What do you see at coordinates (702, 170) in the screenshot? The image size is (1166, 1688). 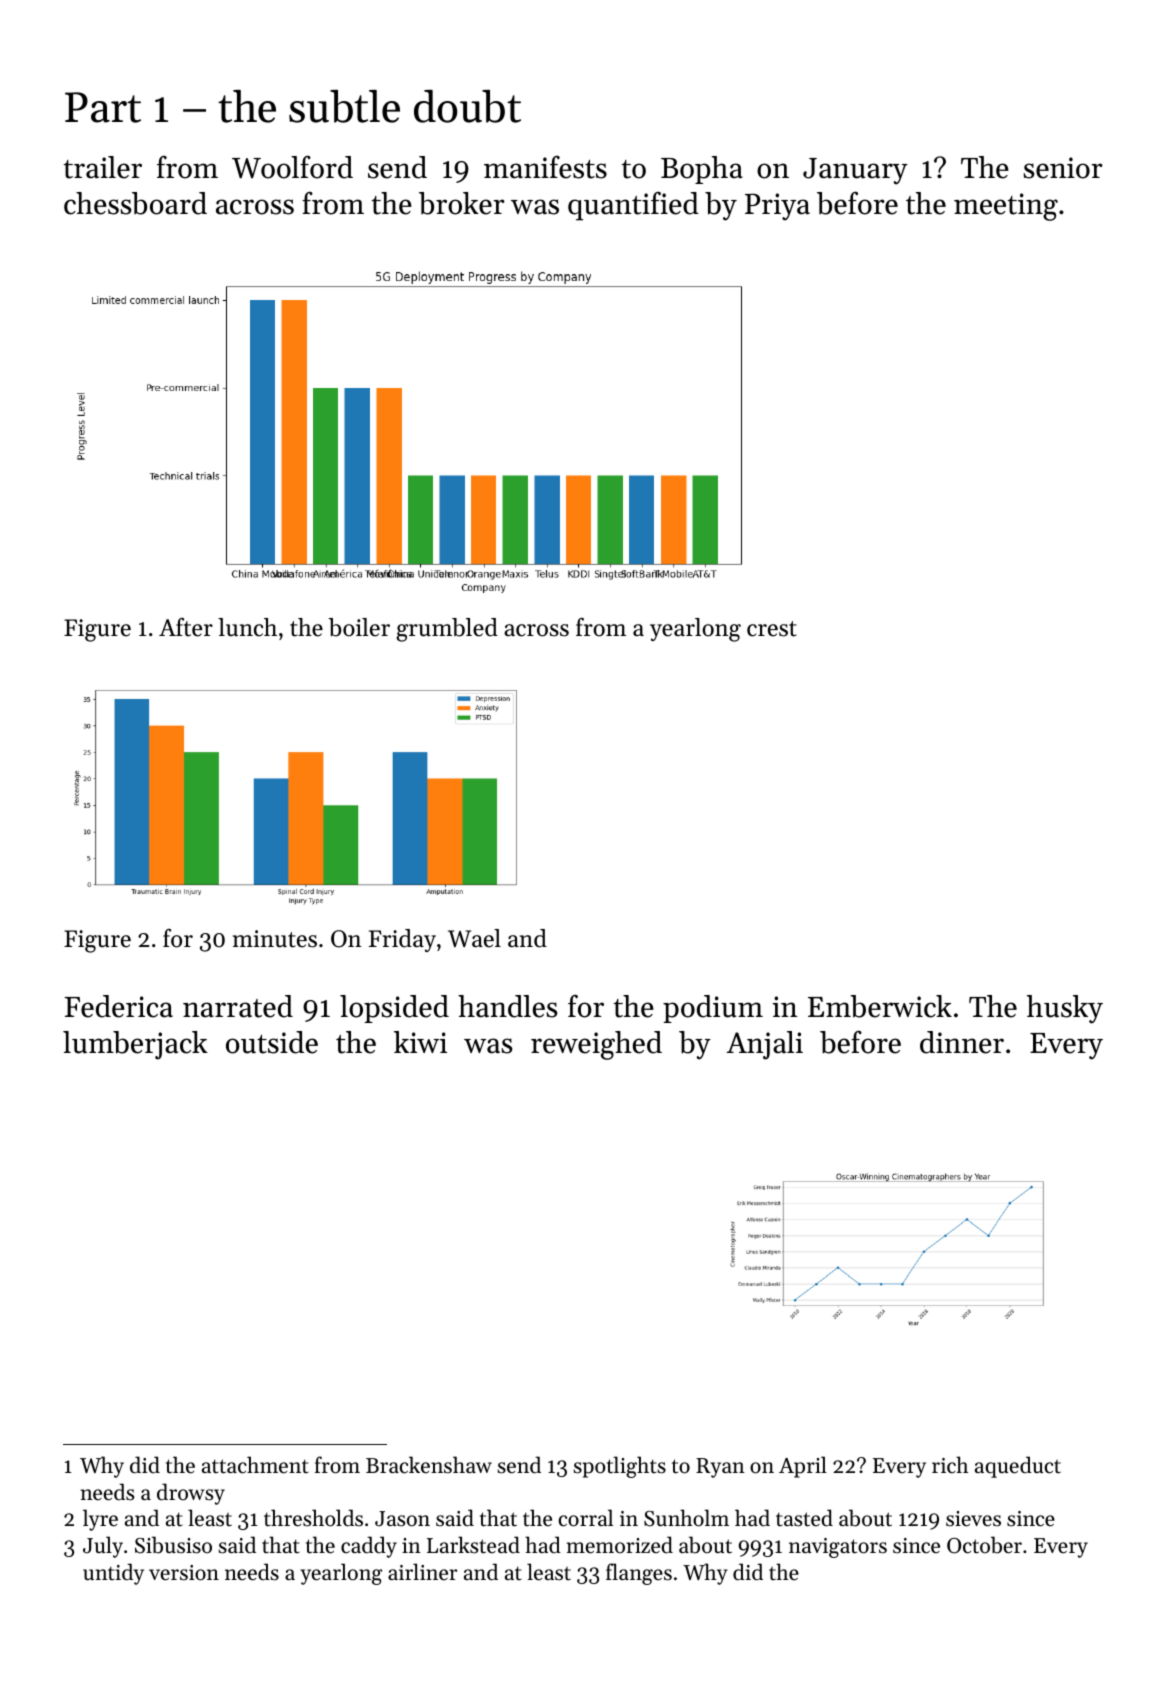 I see `Bopha` at bounding box center [702, 170].
